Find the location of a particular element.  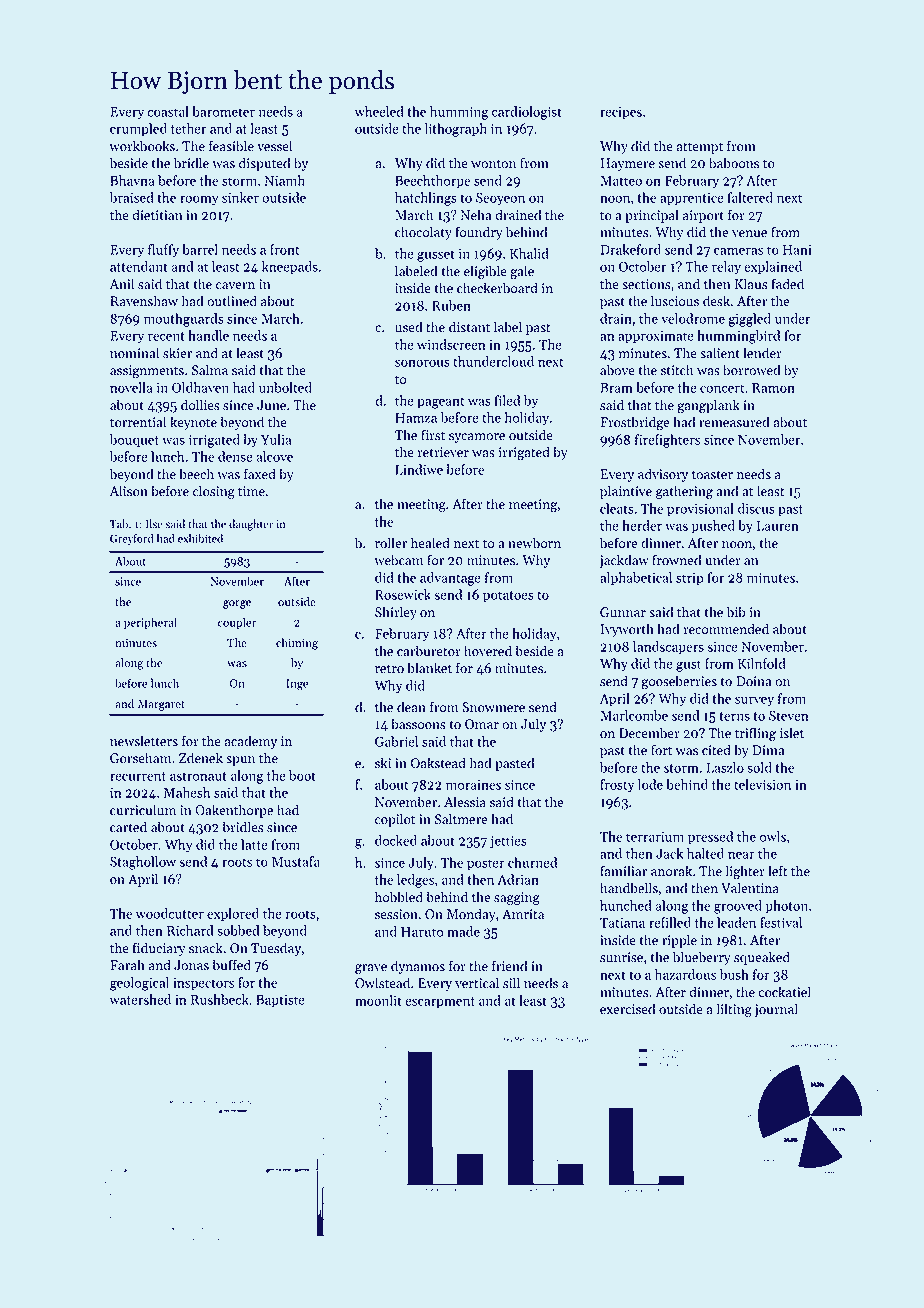

wonton is located at coordinates (493, 164).
